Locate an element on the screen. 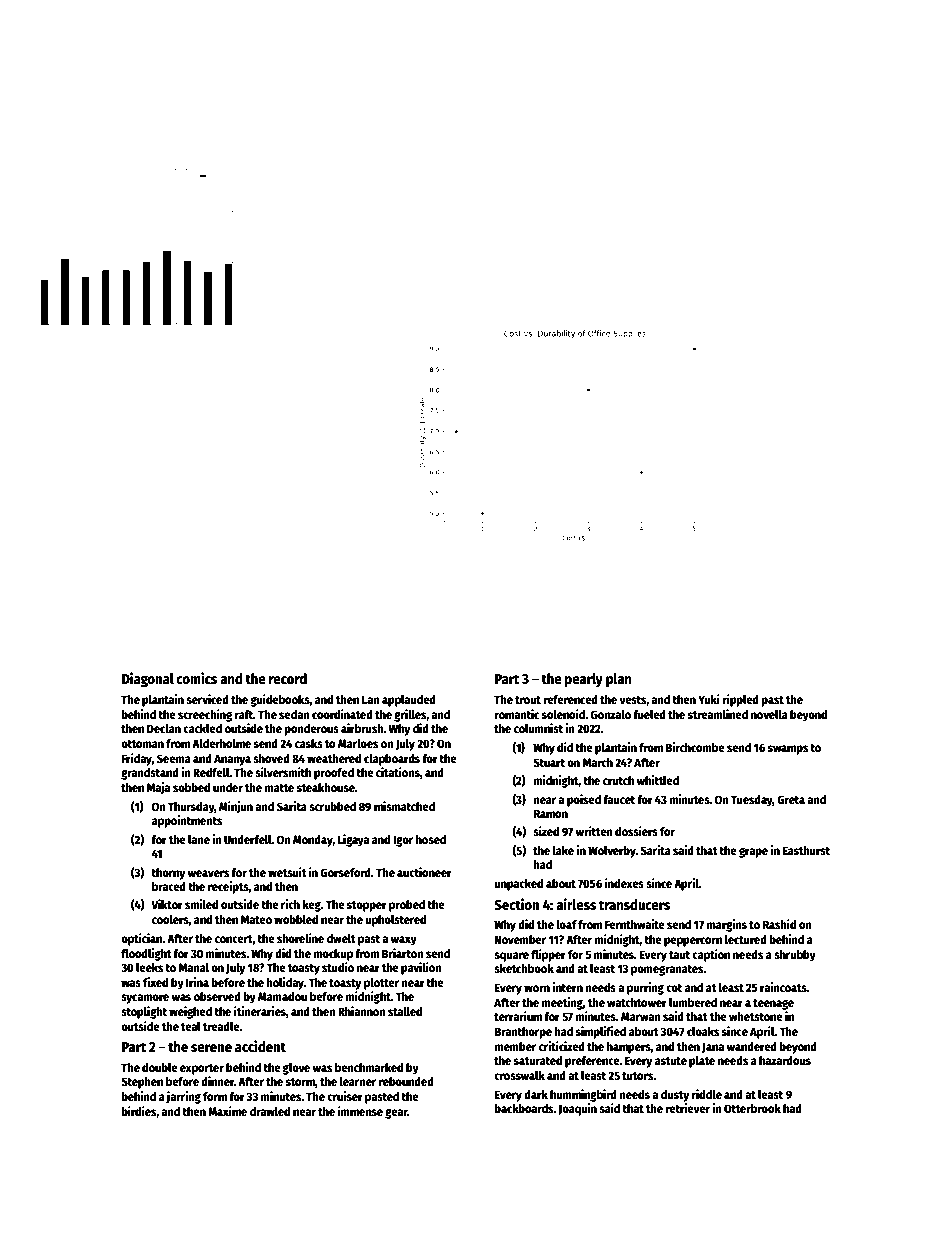  rippled is located at coordinates (740, 700).
